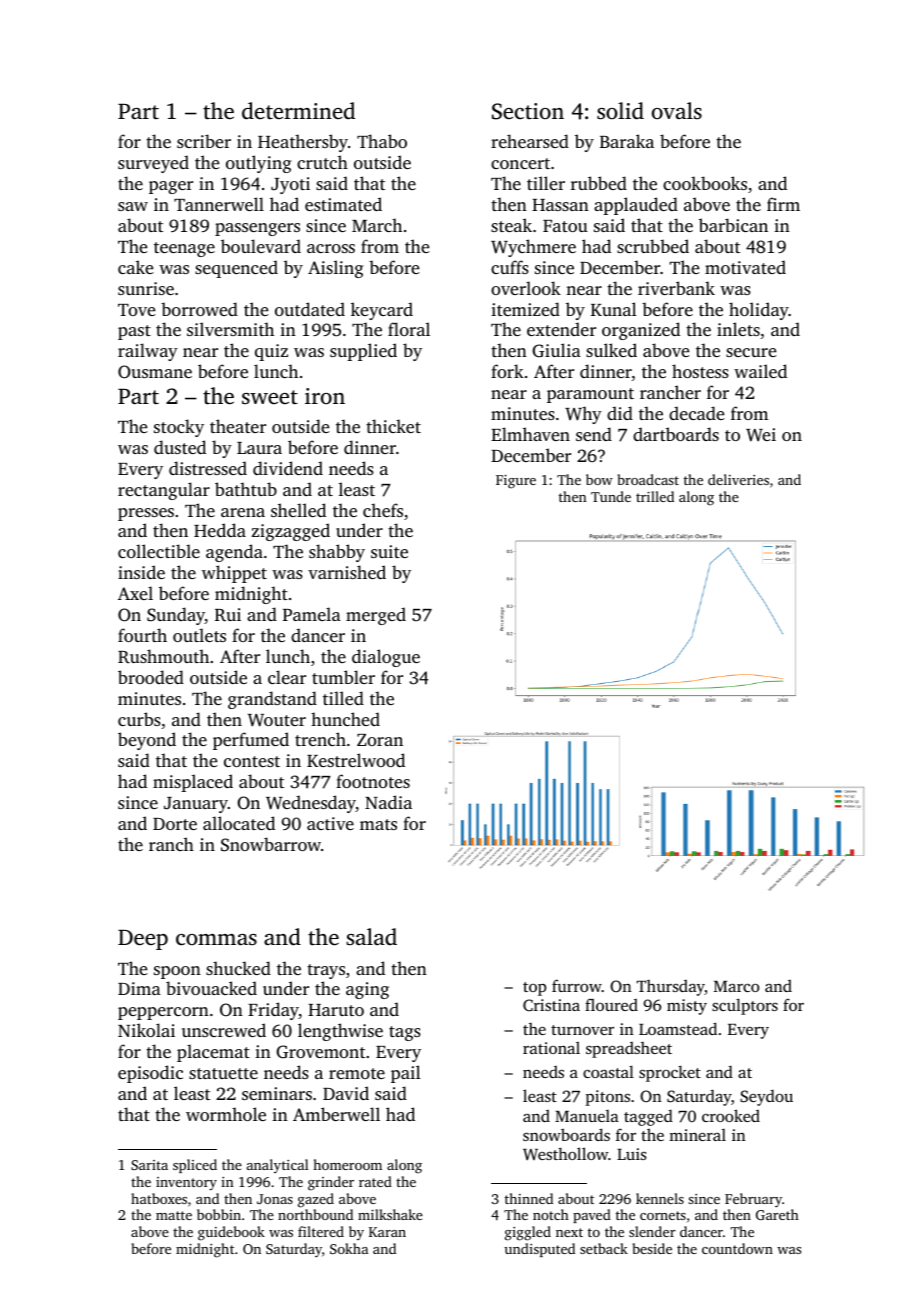  Describe the element at coordinates (738, 479) in the document. I see `deliveries` at that location.
